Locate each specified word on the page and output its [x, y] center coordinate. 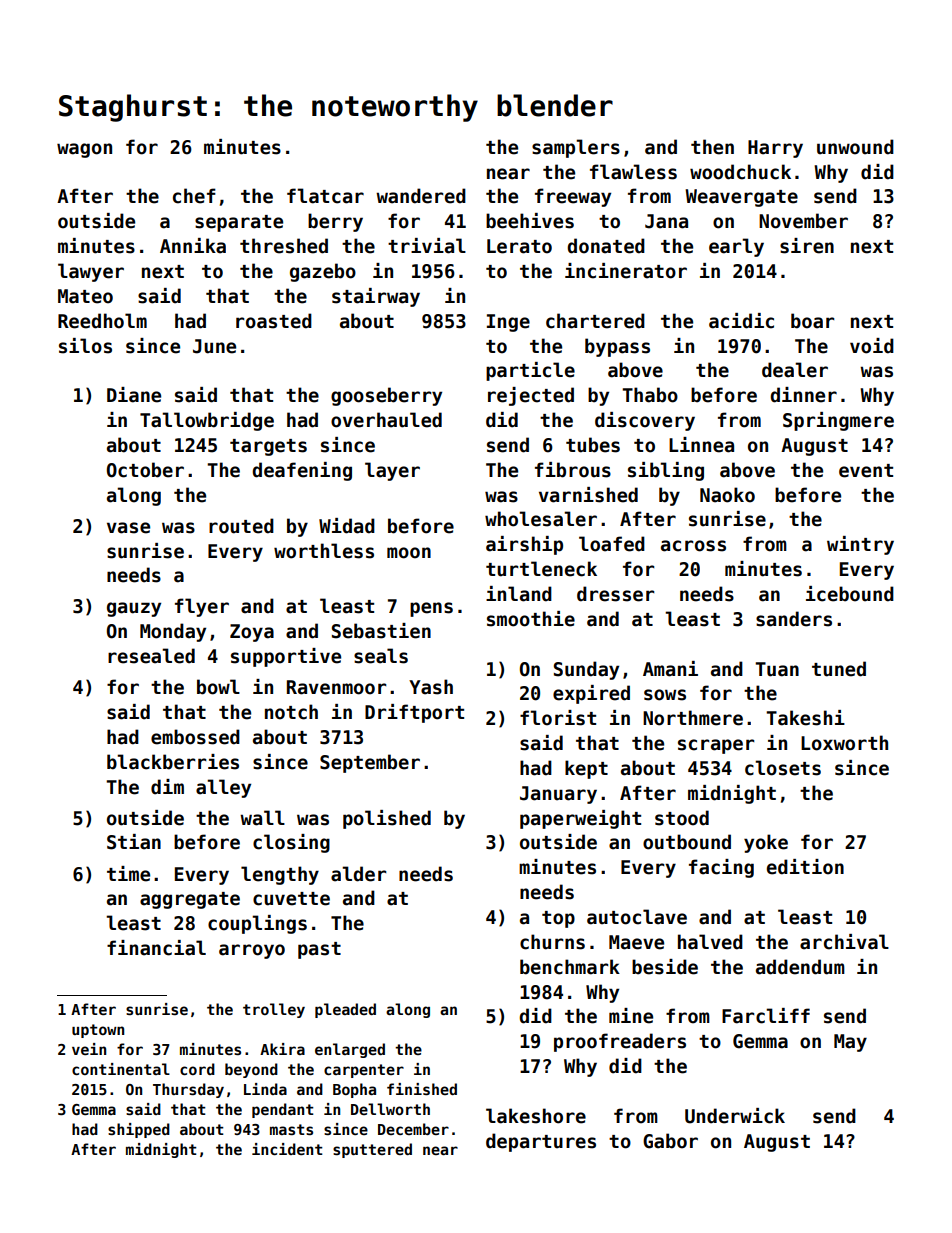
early [736, 247]
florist [558, 718]
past [319, 950]
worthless [324, 551]
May [850, 1043]
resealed [151, 656]
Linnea [701, 445]
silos [85, 346]
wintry [860, 545]
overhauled [386, 420]
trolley [274, 1010]
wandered [421, 196]
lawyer [91, 272]
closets [783, 768]
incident [287, 1149]
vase [128, 528]
